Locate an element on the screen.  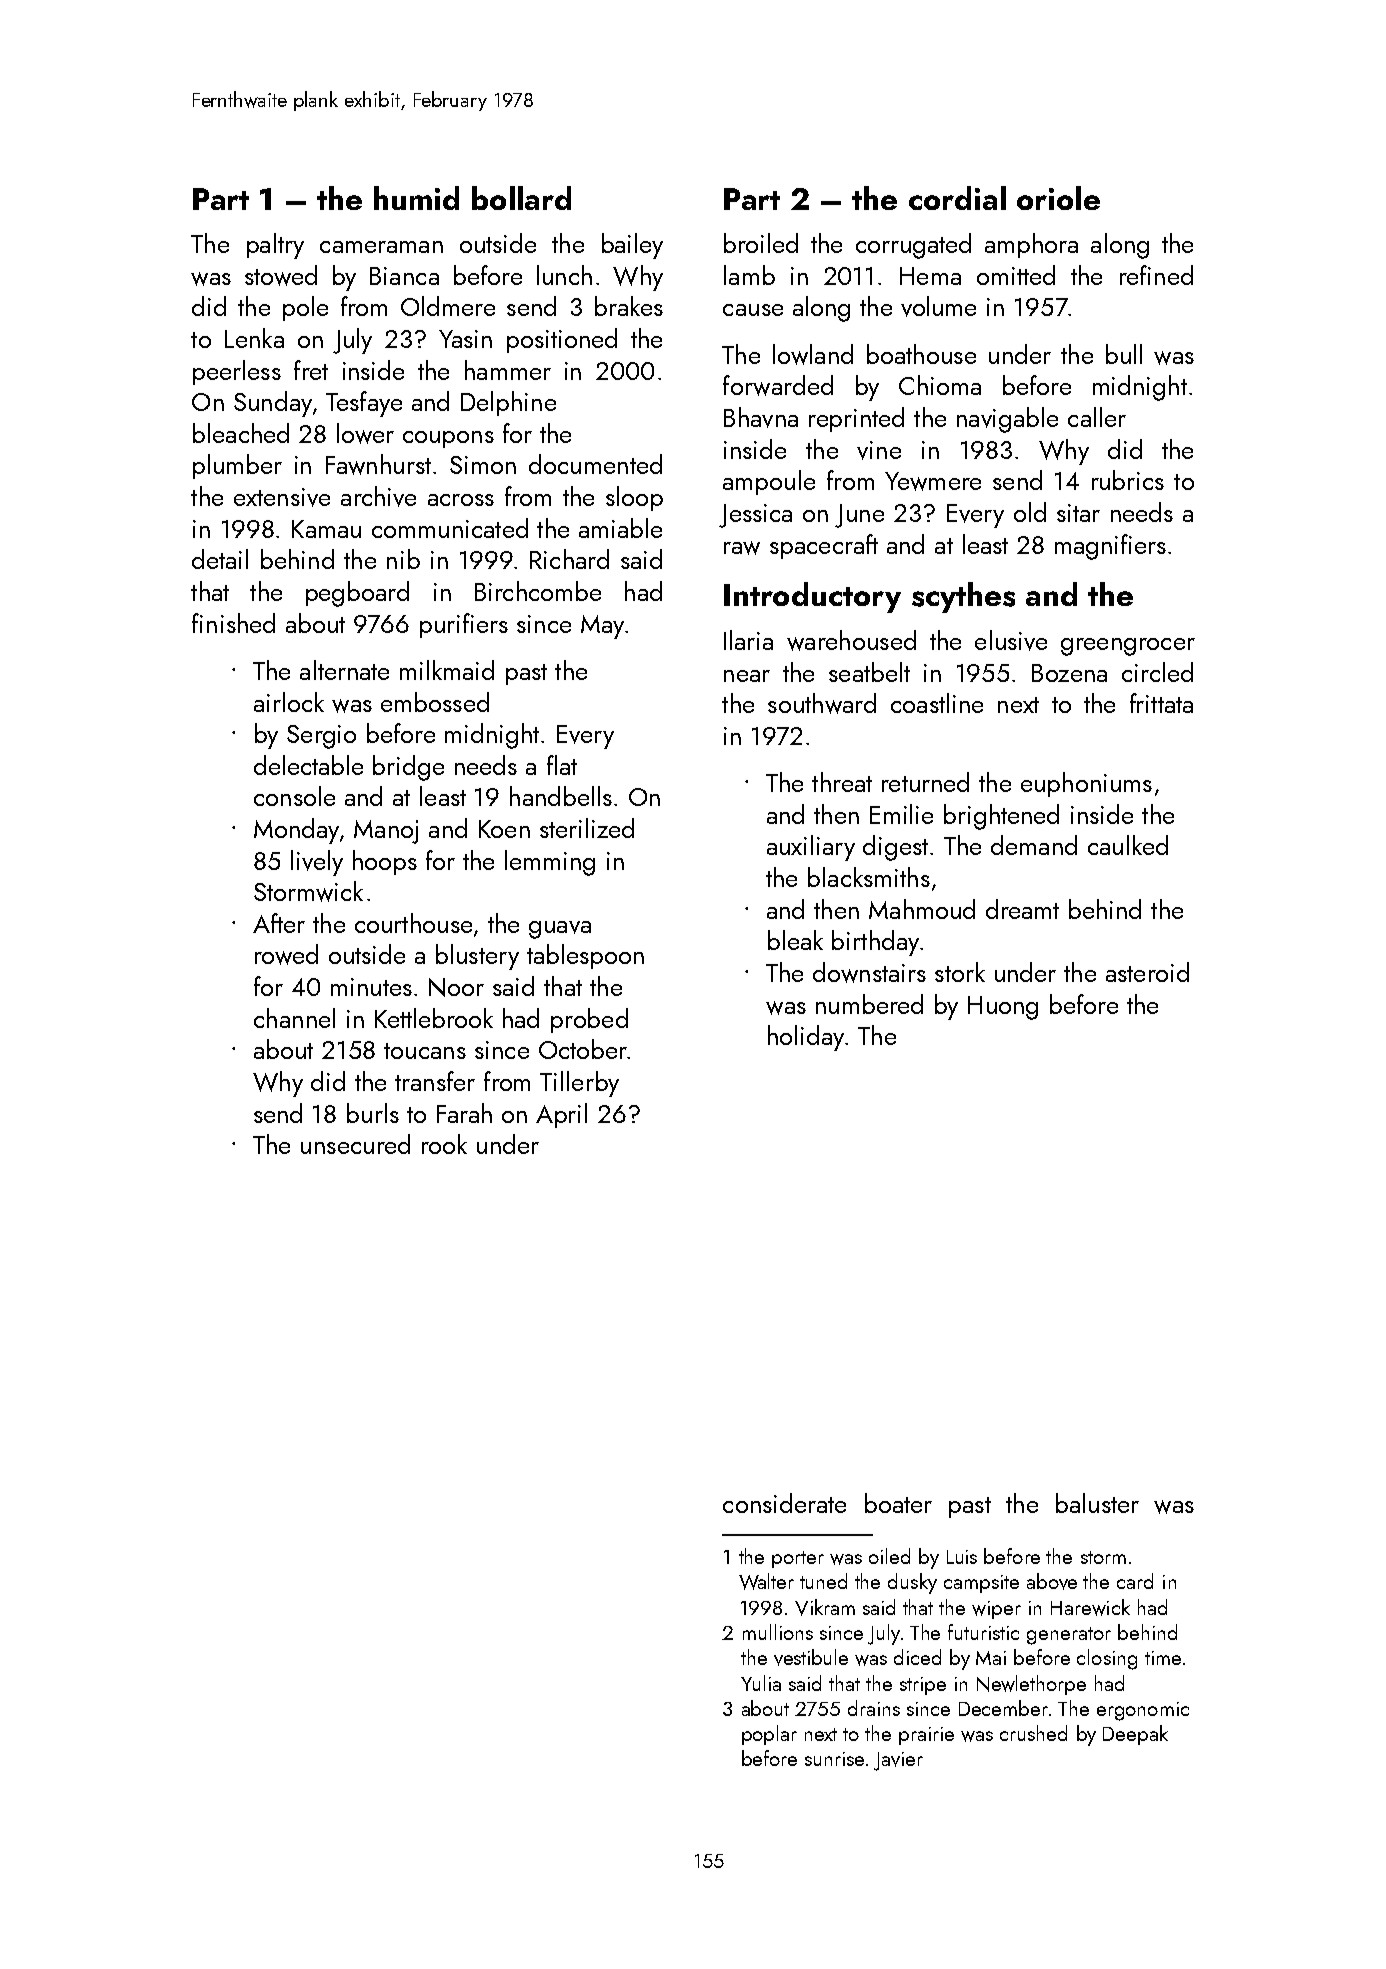
omitted is located at coordinates (1016, 275).
